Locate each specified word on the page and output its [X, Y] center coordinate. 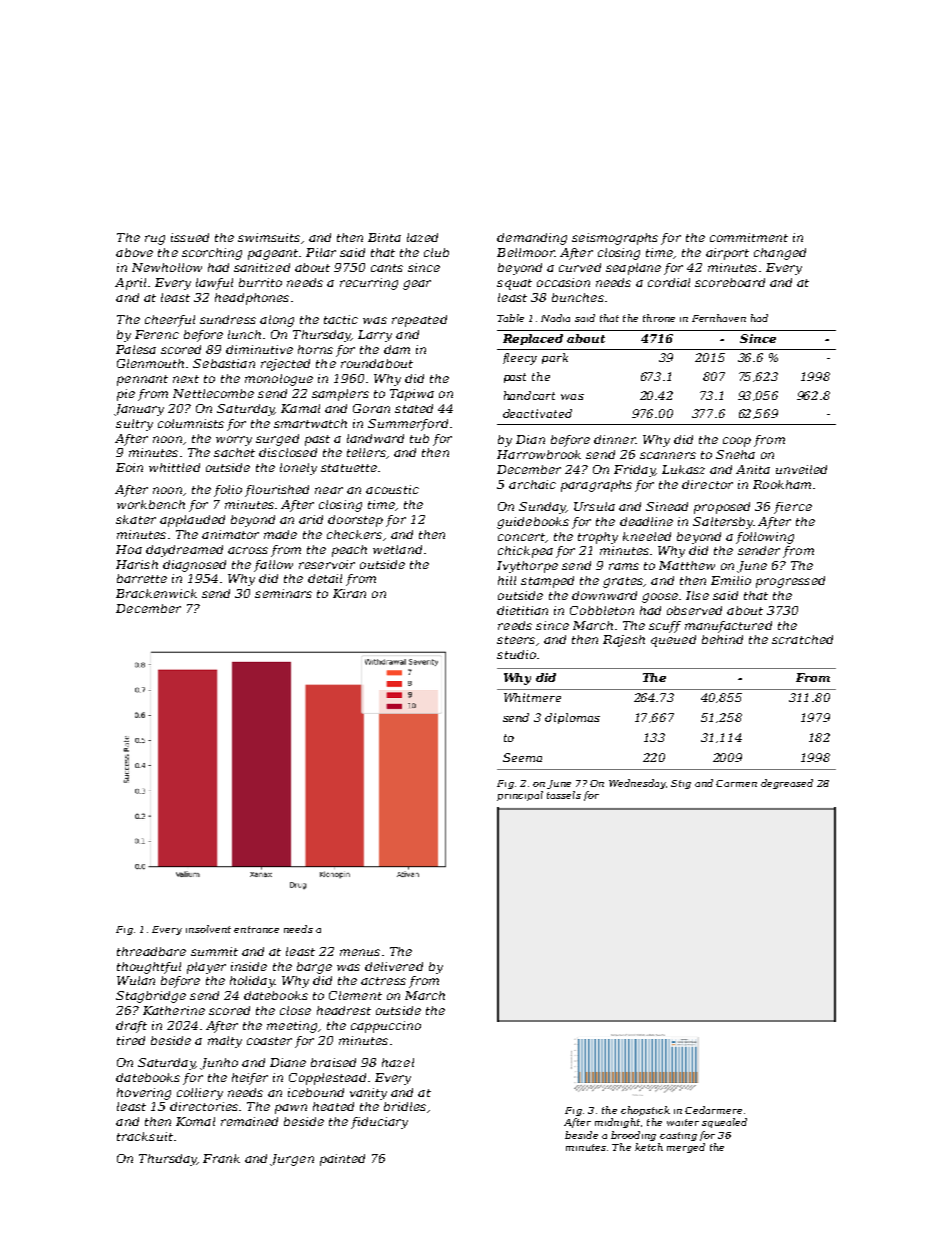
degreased [787, 784]
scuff [665, 627]
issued [190, 237]
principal [520, 796]
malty [225, 1042]
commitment [749, 237]
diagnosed [194, 566]
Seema [522, 757]
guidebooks [533, 523]
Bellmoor [526, 252]
